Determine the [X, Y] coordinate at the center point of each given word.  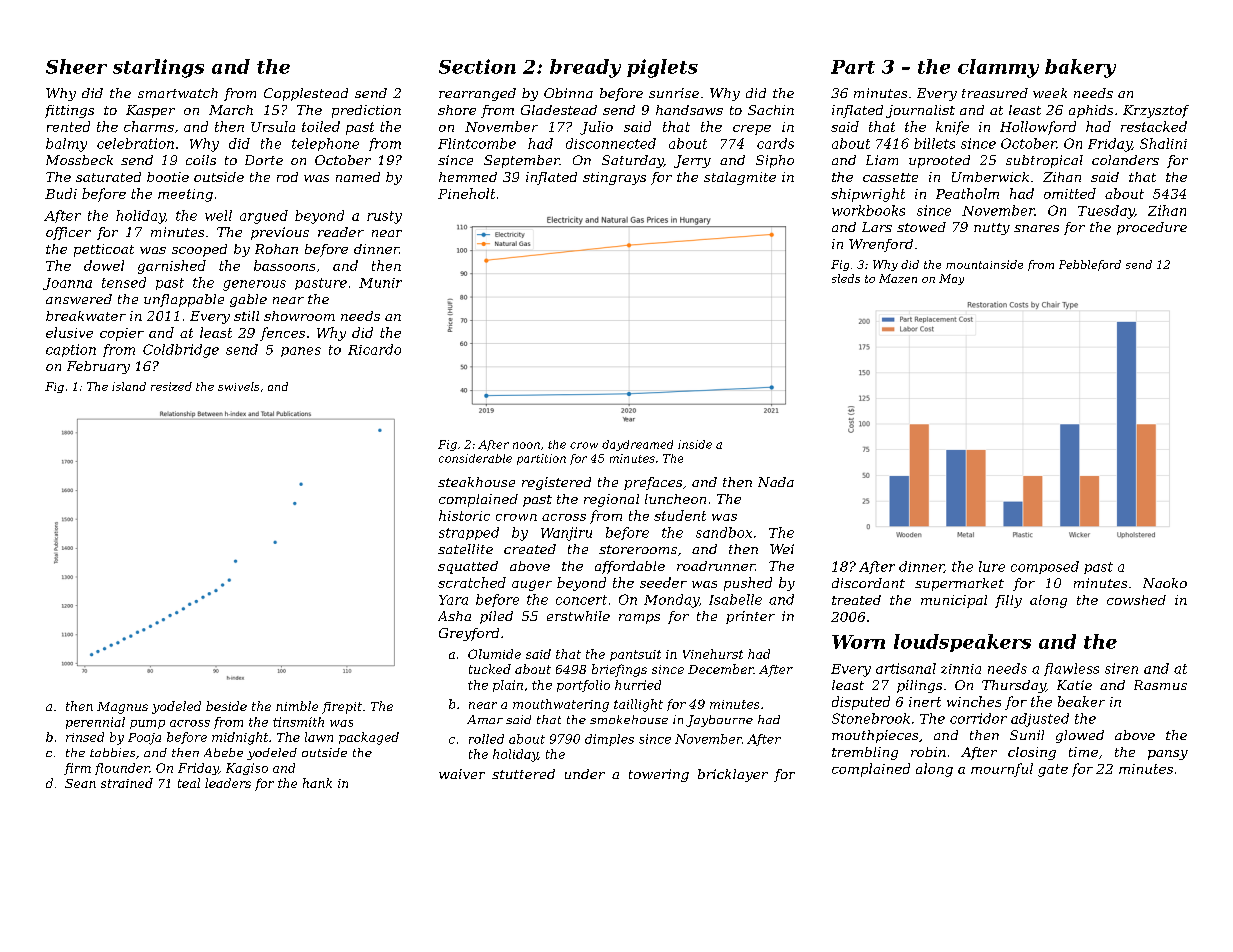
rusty [384, 217]
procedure [1152, 228]
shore [457, 110]
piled [496, 617]
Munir [380, 283]
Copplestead [306, 94]
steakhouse [476, 482]
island [129, 386]
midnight [240, 738]
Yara [453, 600]
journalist [920, 111]
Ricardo [374, 349]
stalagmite [740, 178]
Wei [782, 549]
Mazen [898, 278]
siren [1121, 668]
